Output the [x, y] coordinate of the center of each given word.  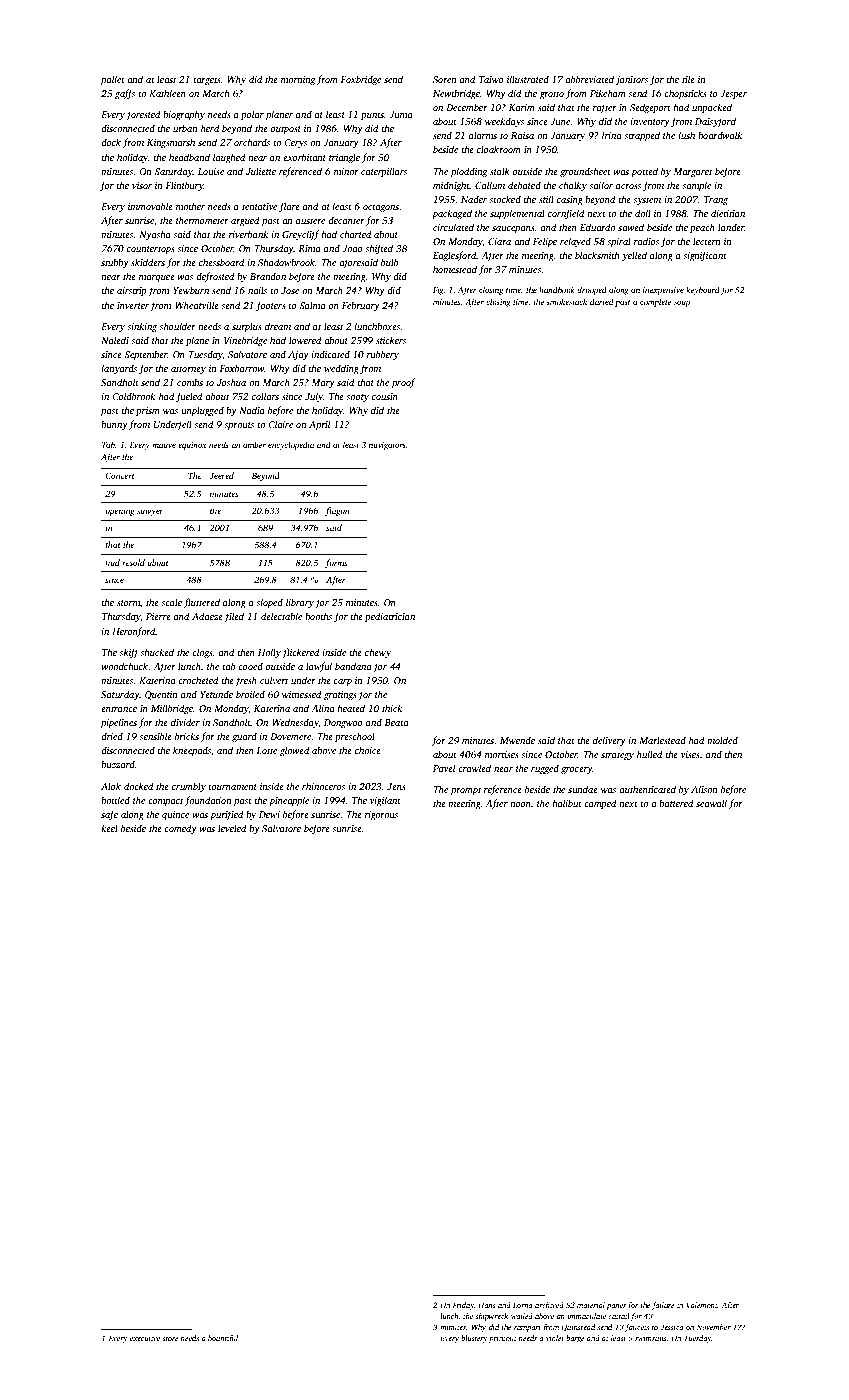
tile [688, 79]
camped [600, 804]
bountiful [223, 1339]
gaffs [125, 94]
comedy [180, 829]
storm [128, 603]
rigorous [381, 816]
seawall [711, 803]
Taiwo [491, 79]
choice [368, 750]
